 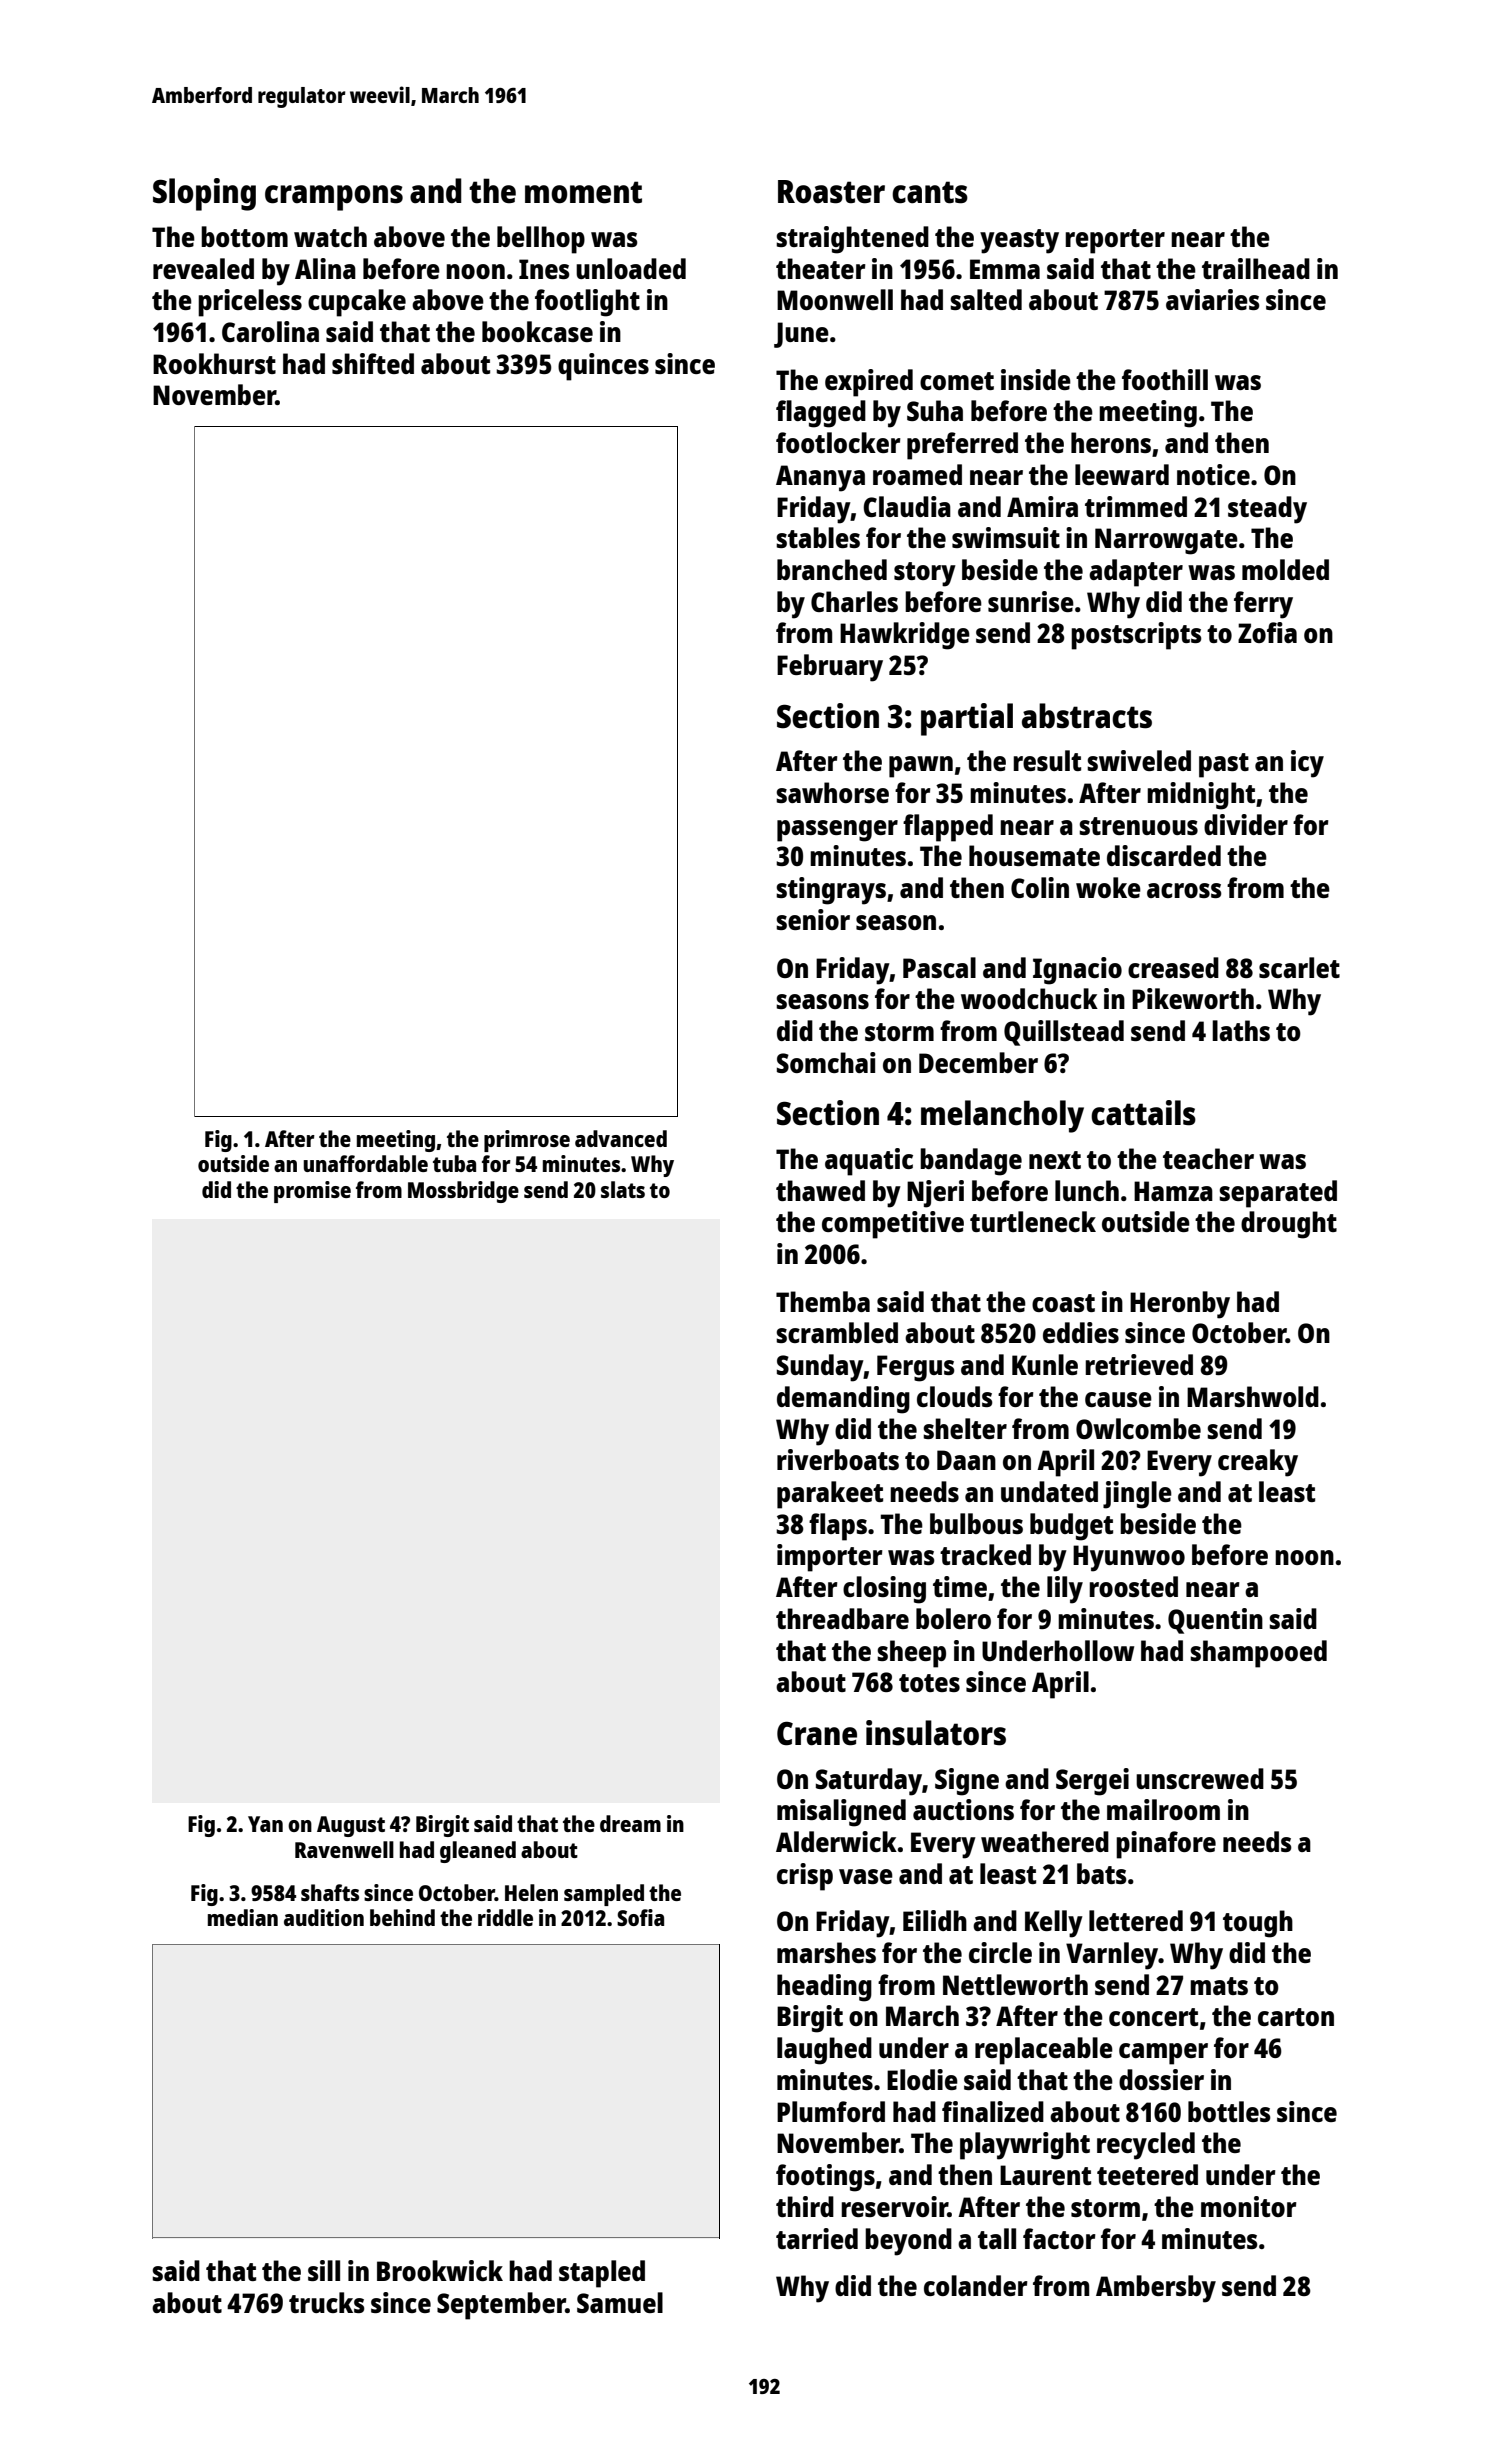 I want to click on shifted, so click(x=373, y=363).
